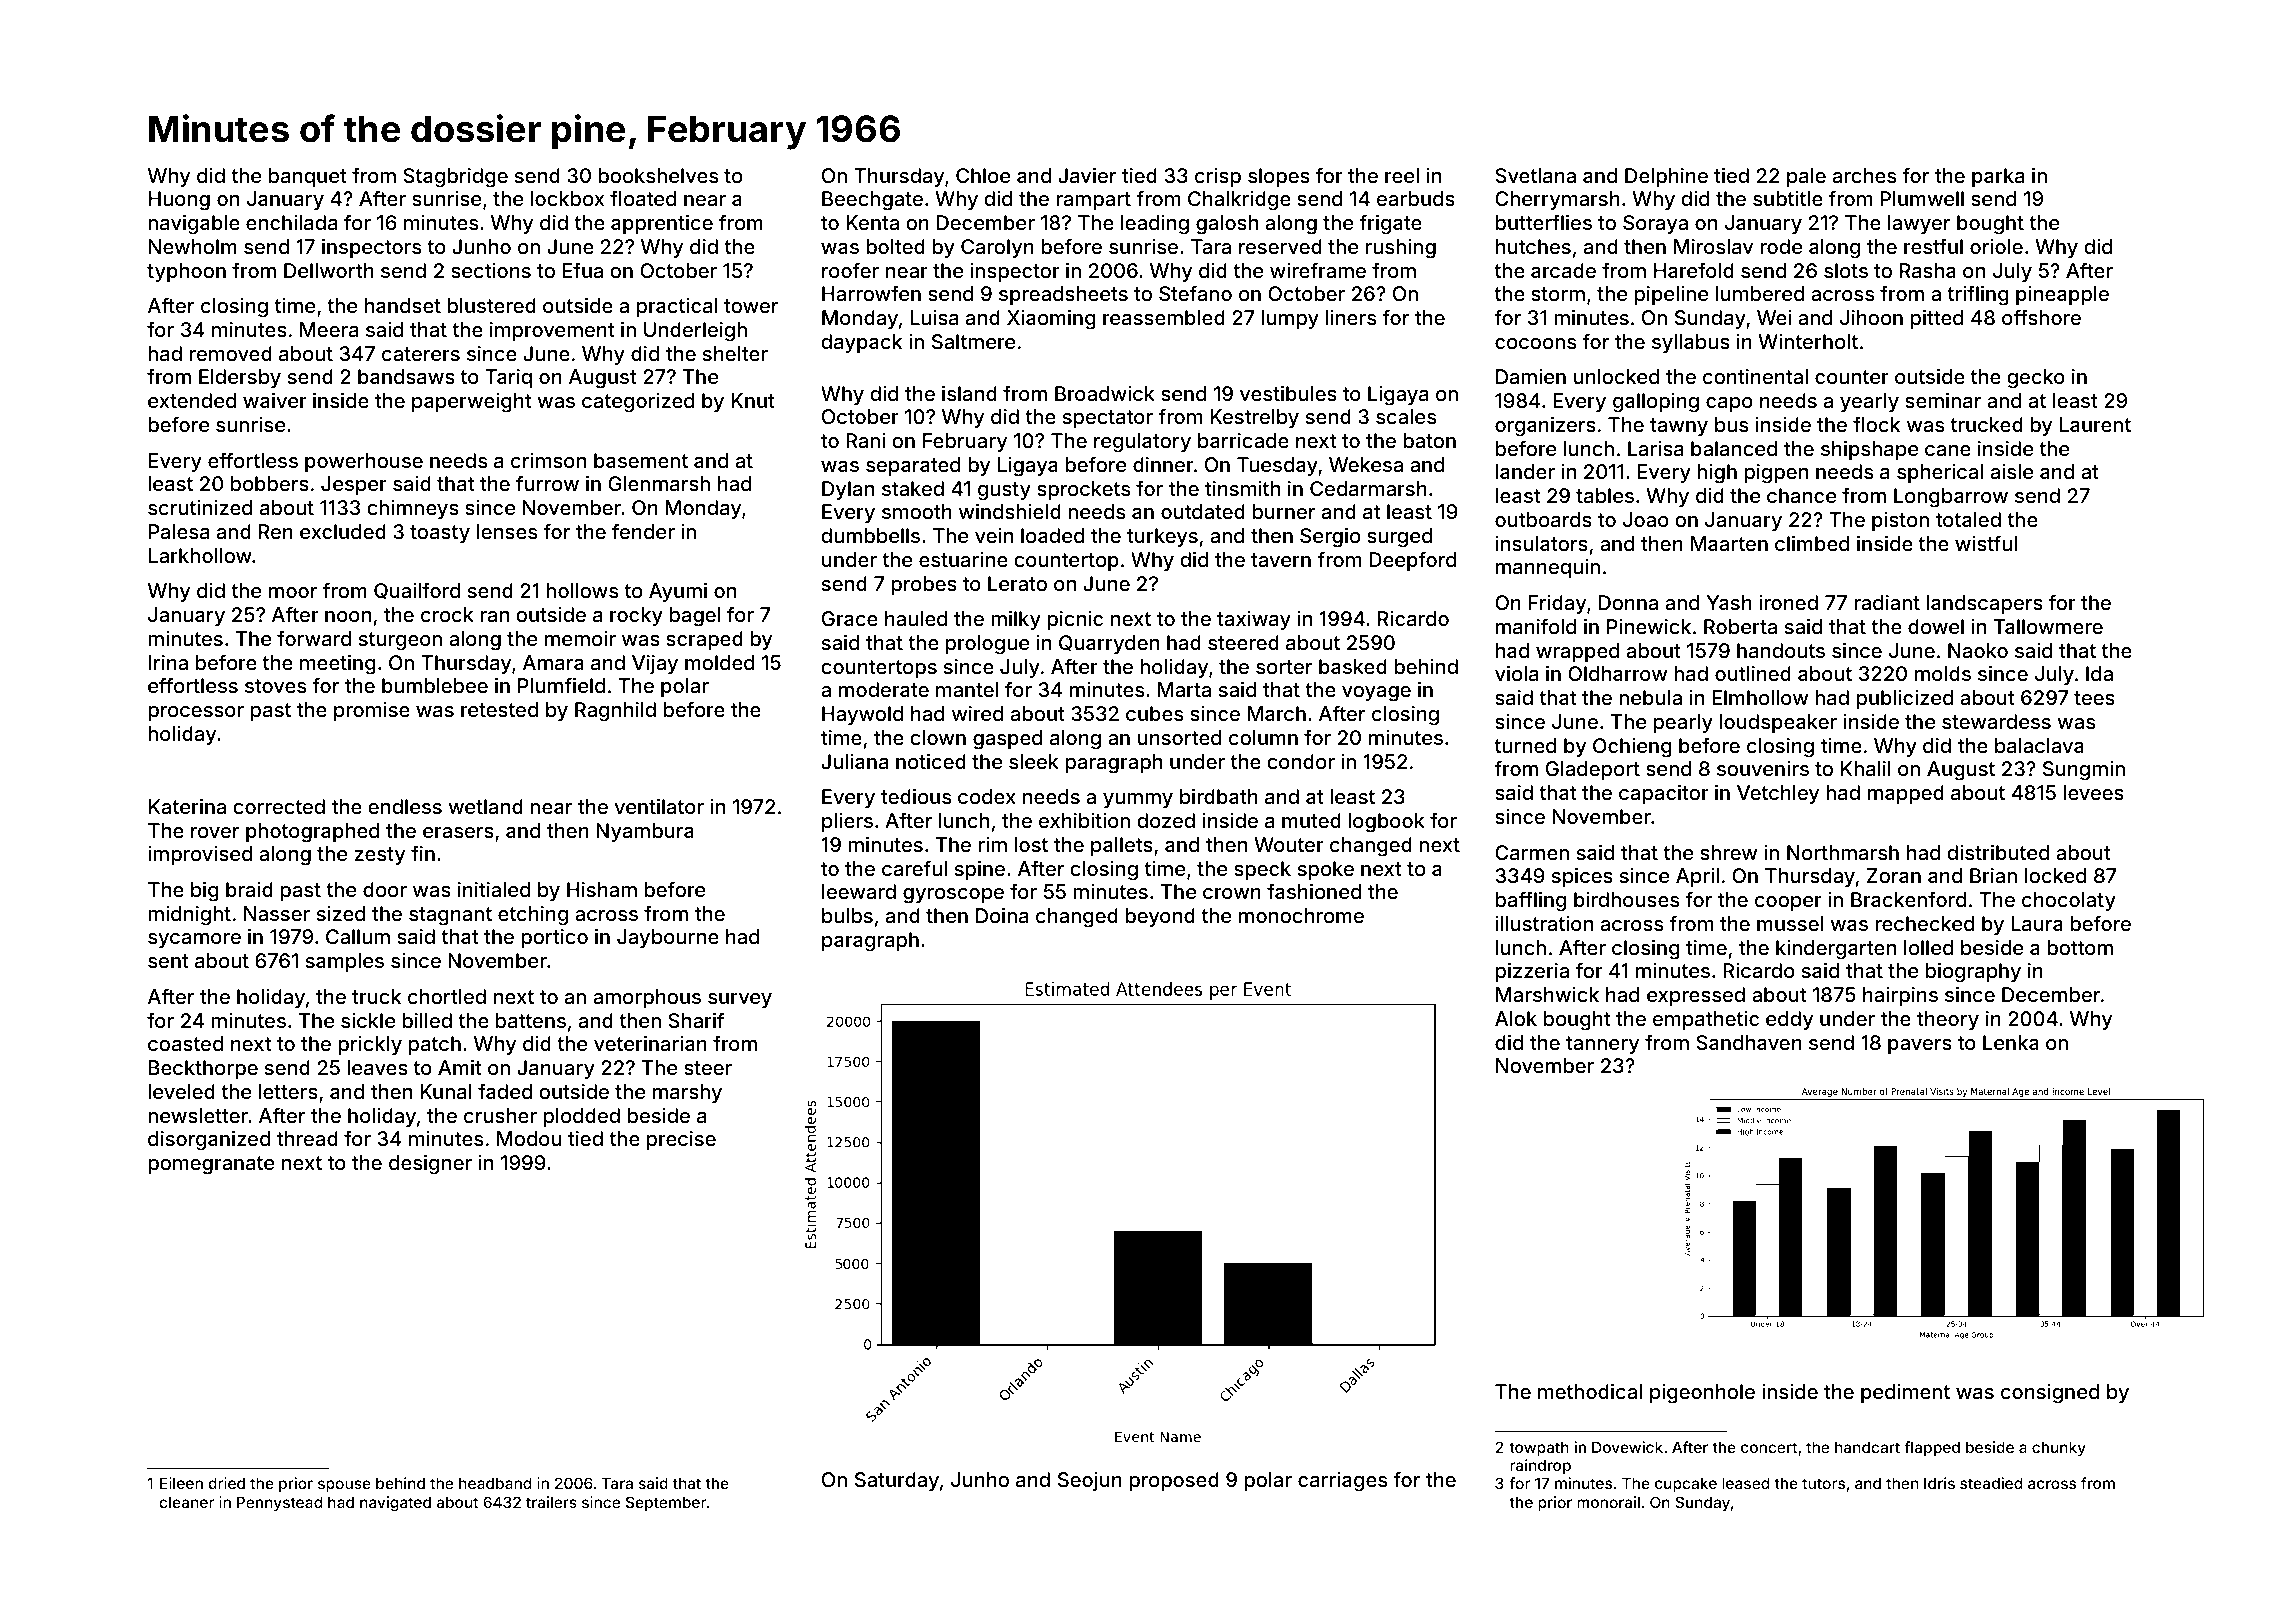 Image resolution: width=2282 pixels, height=1614 pixels. Describe the element at coordinates (1740, 626) in the page. I see `Roberta` at that location.
